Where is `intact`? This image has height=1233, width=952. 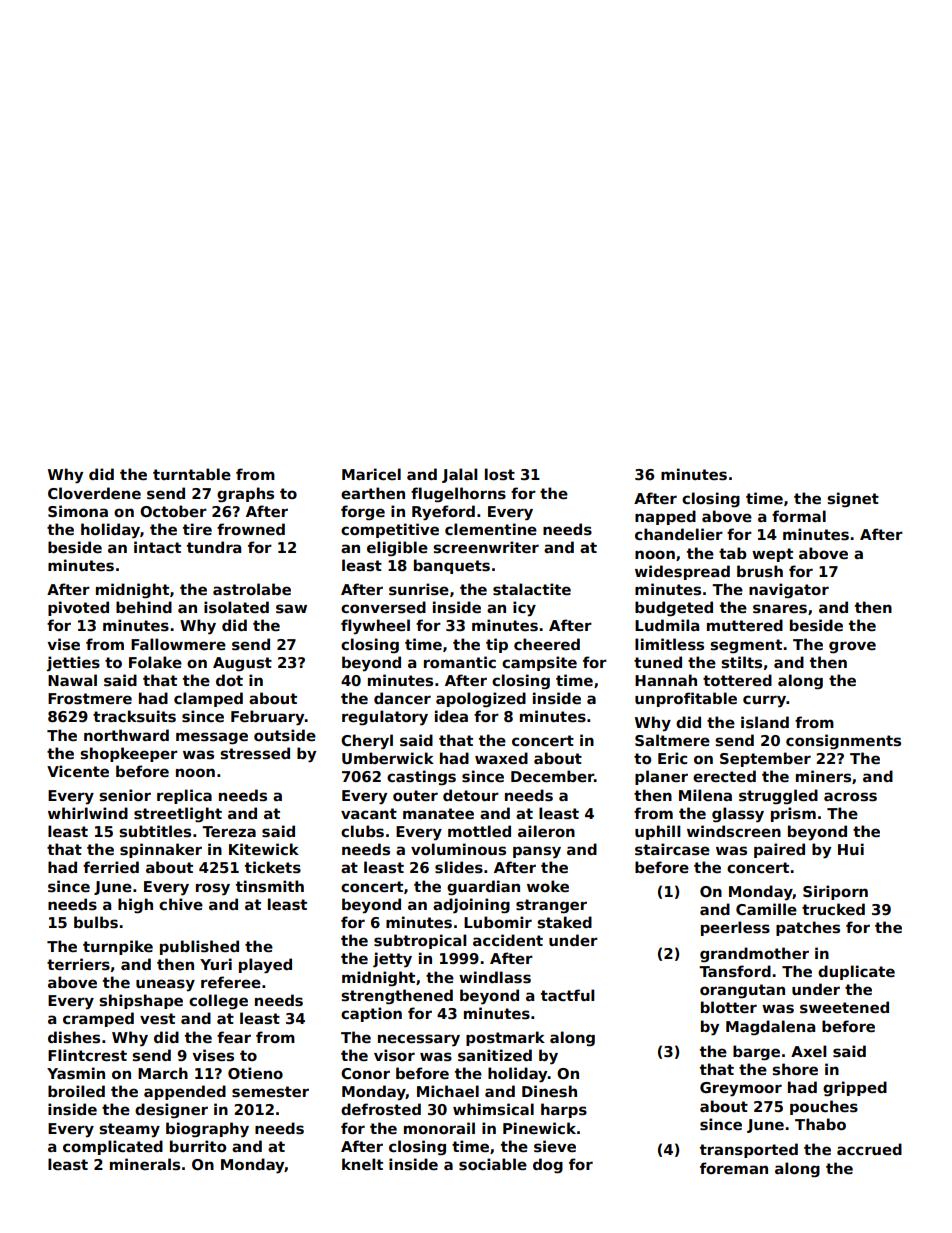 intact is located at coordinates (157, 547).
